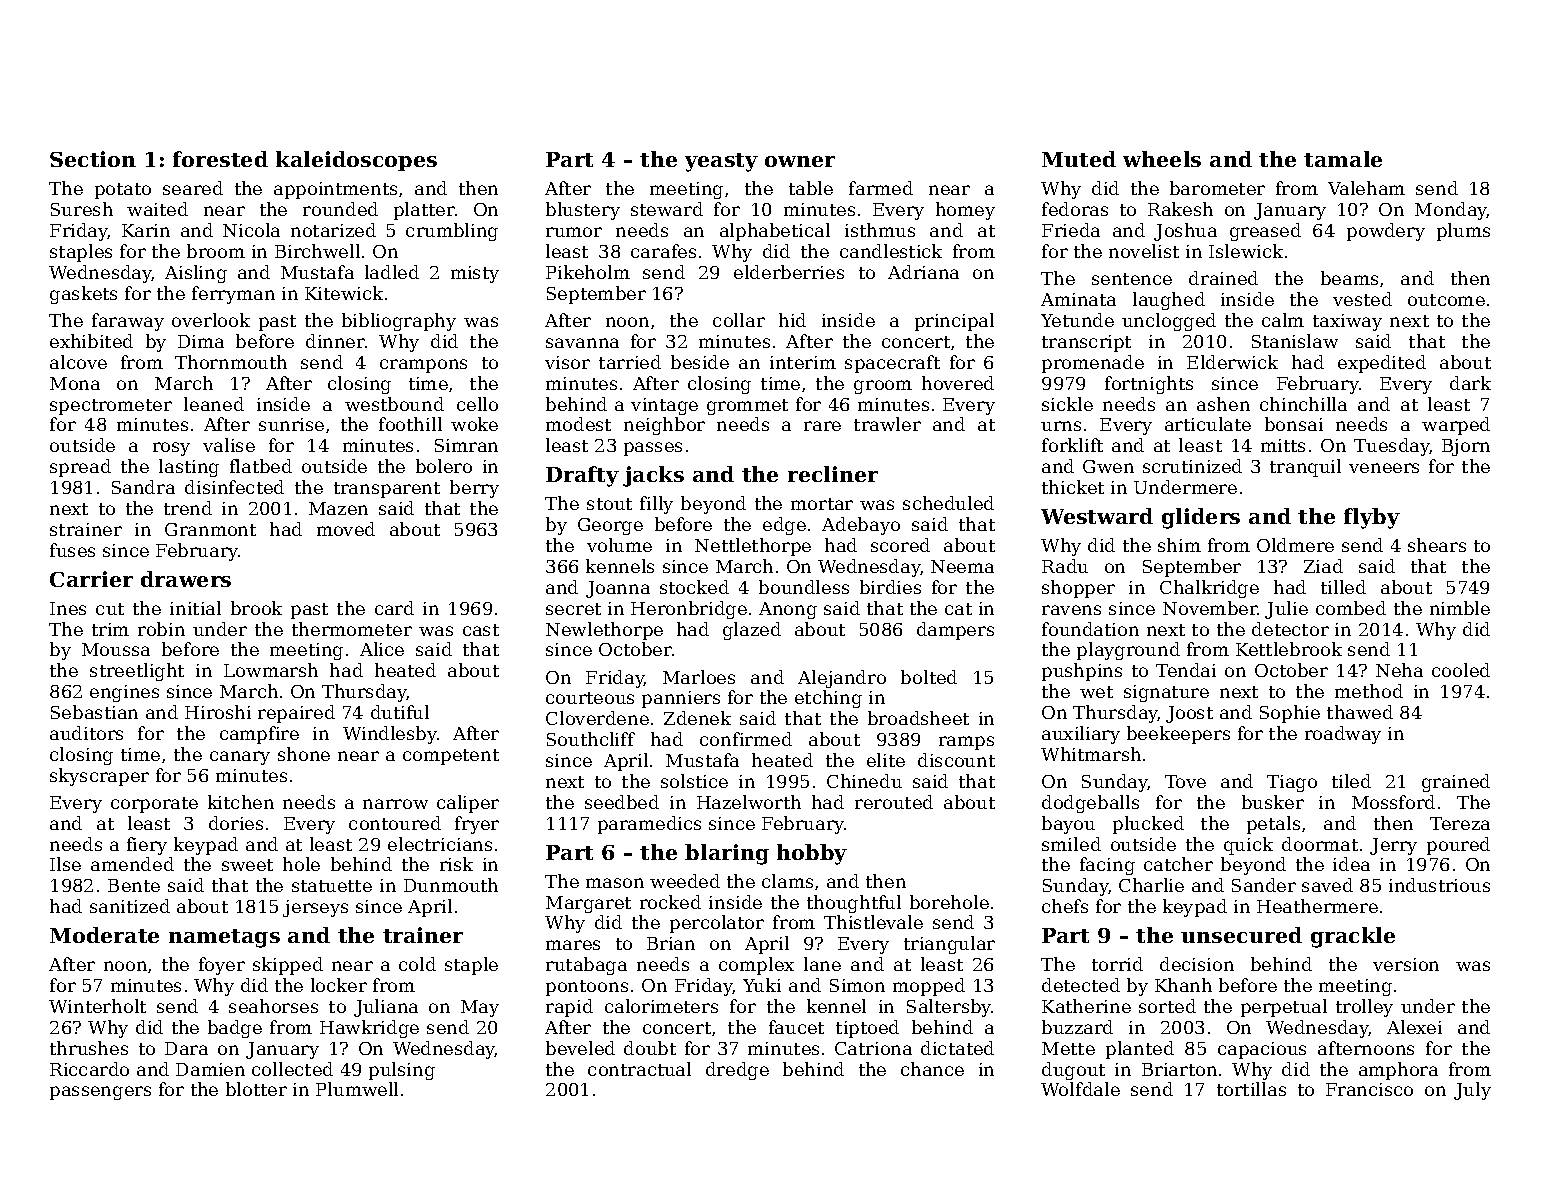 The width and height of the screenshot is (1541, 1191). I want to click on moved, so click(346, 529).
